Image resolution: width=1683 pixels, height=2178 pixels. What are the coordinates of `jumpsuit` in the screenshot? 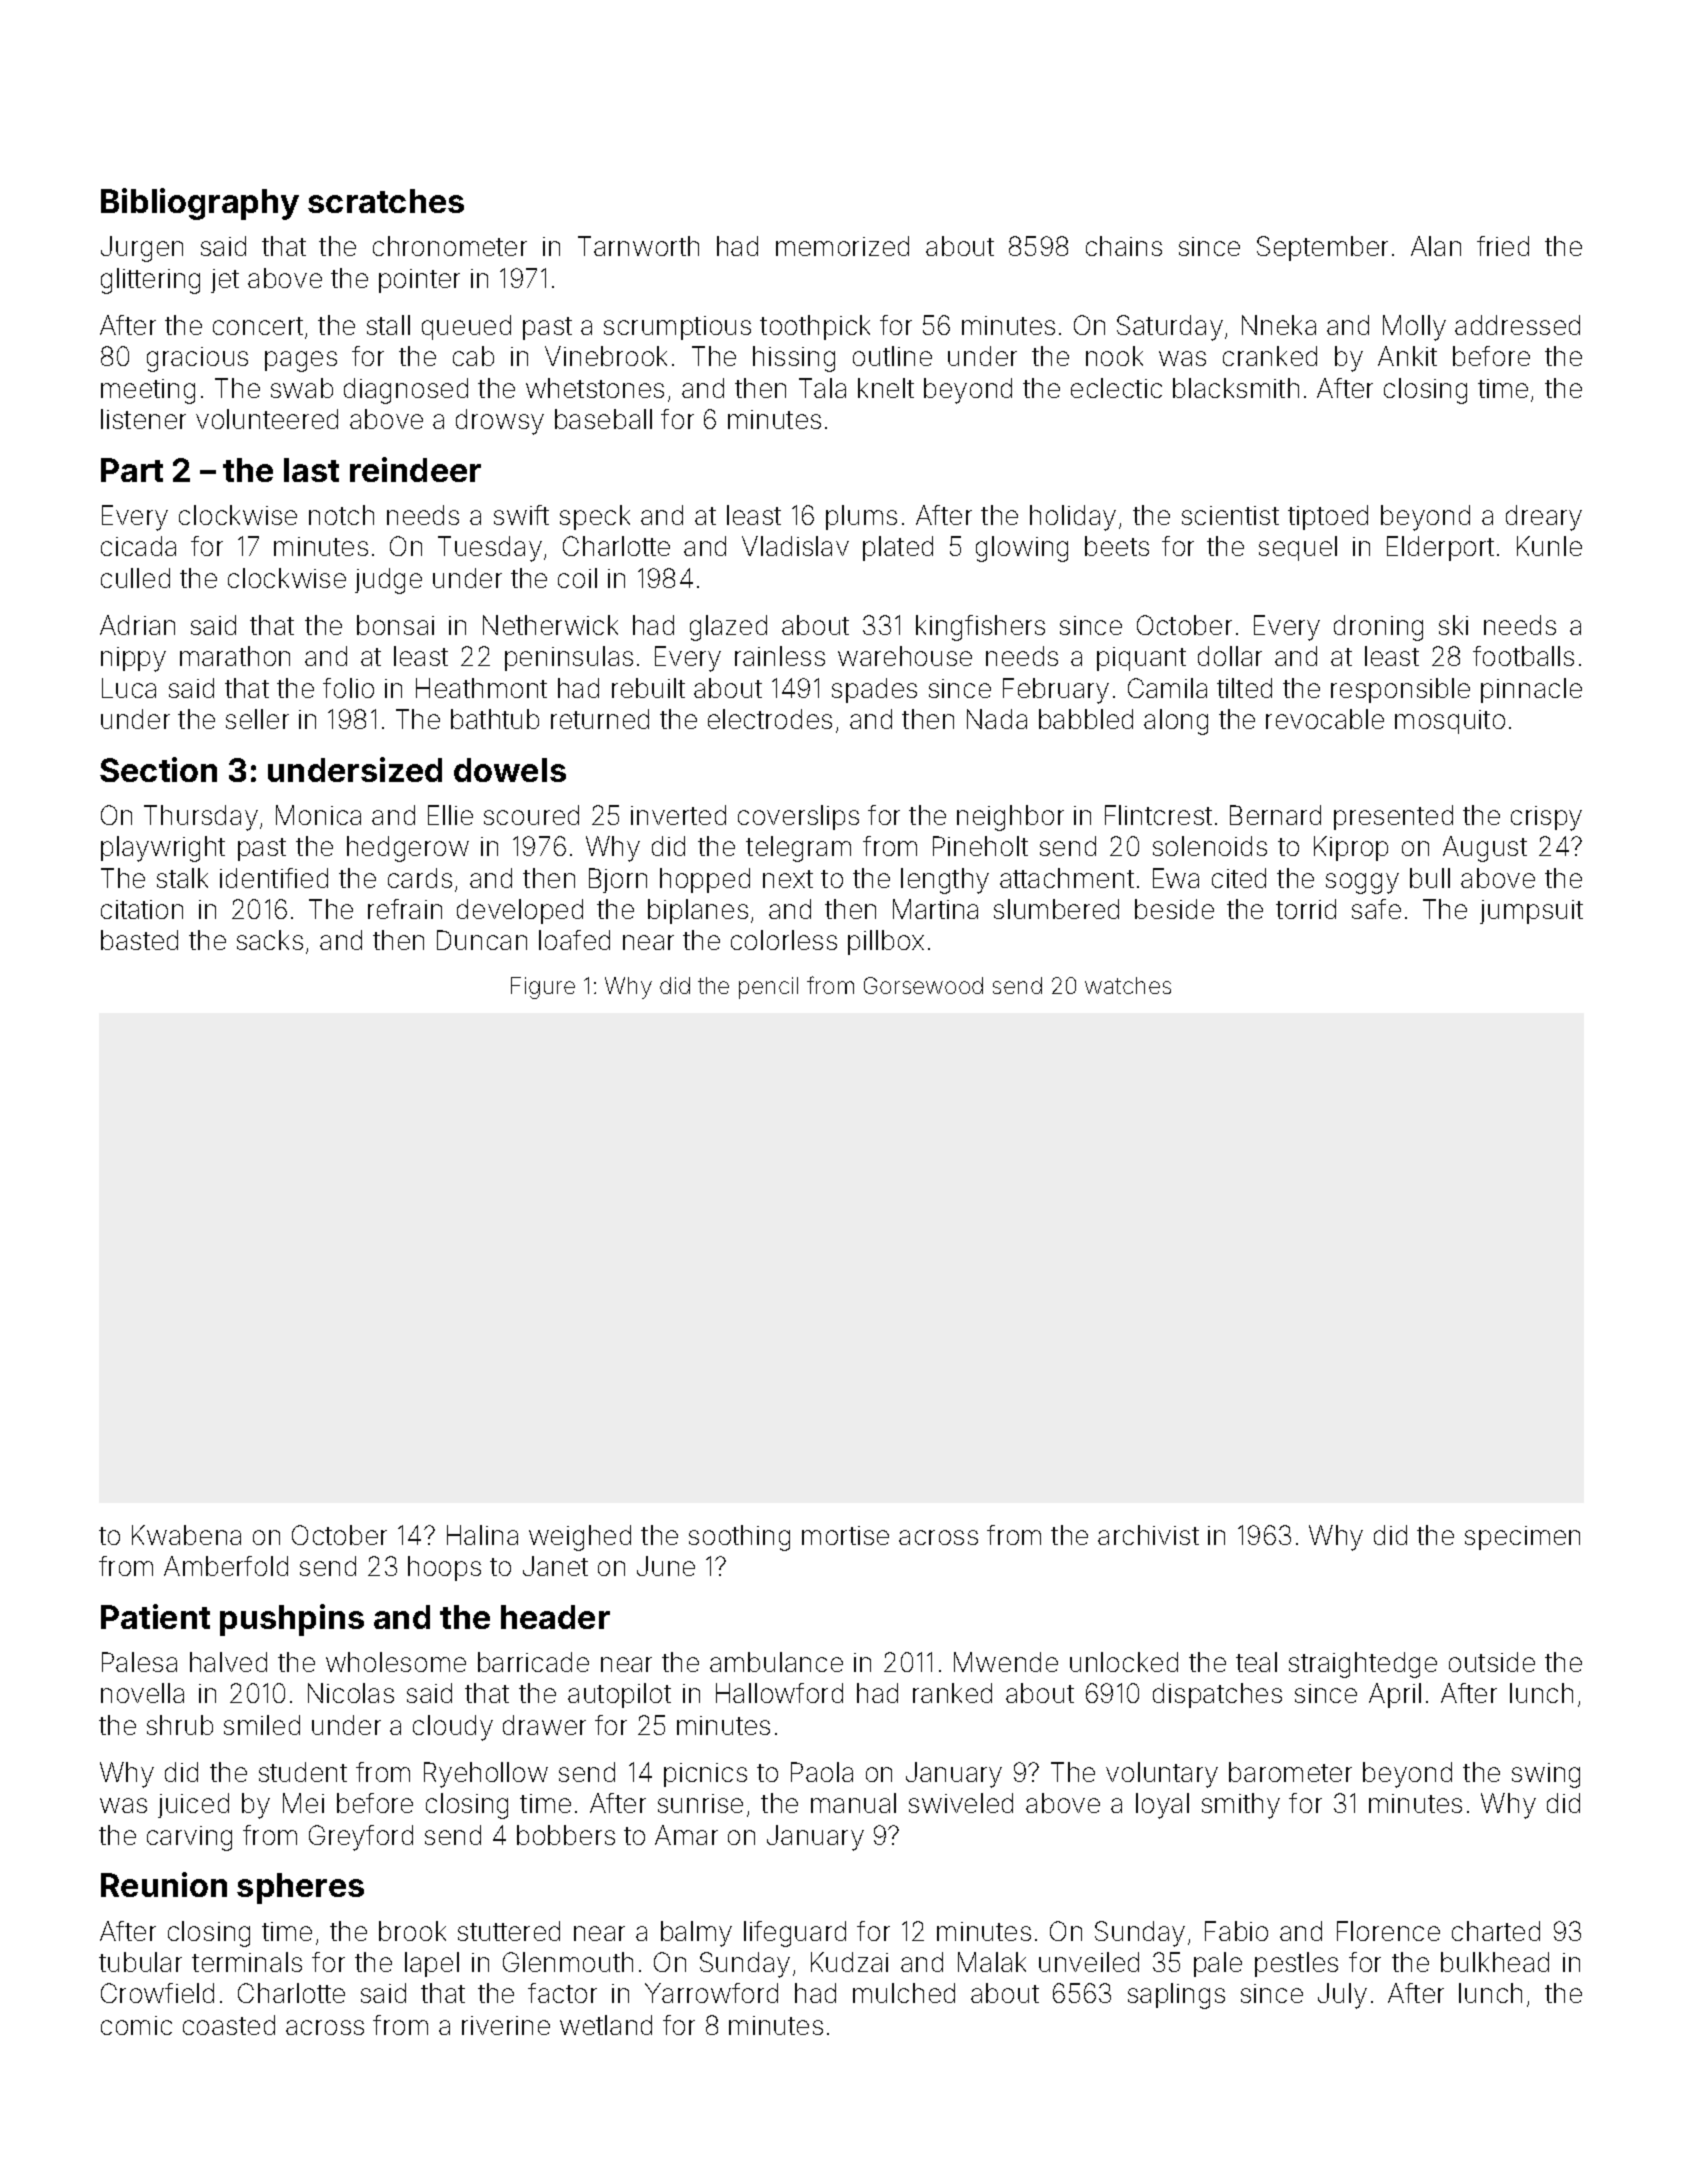 It's located at (1531, 912).
